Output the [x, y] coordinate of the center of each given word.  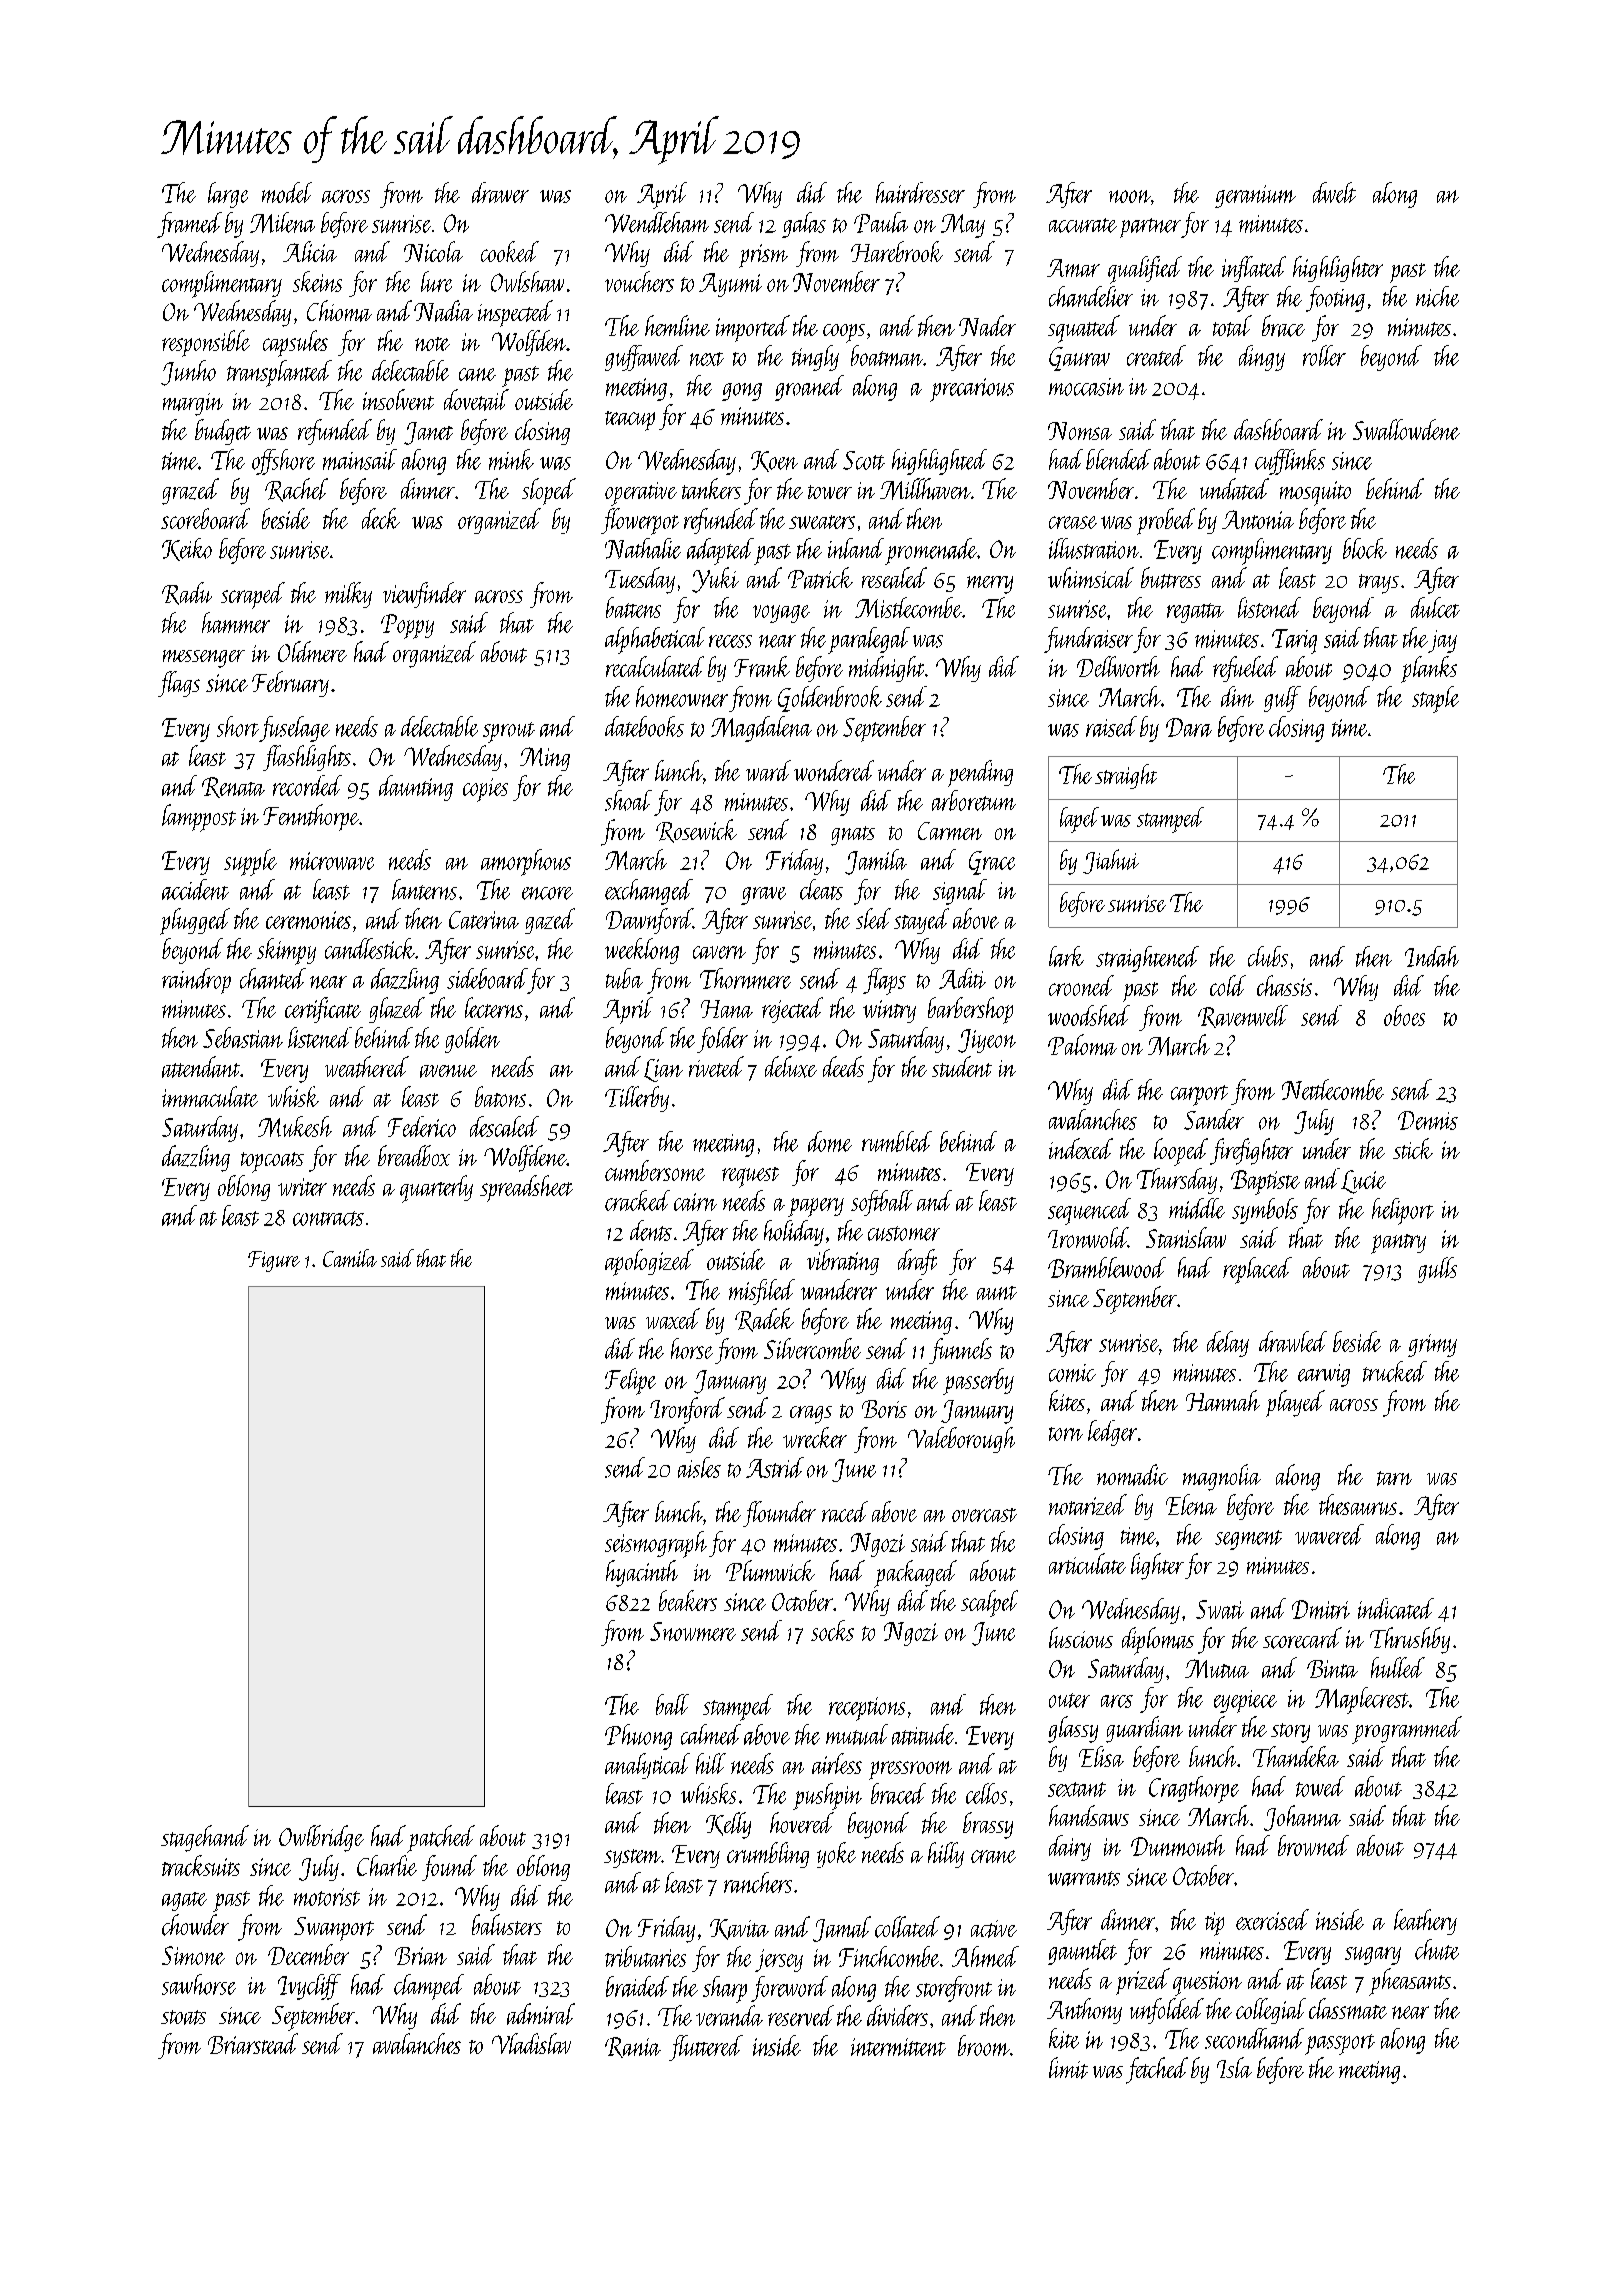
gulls [1437, 1270]
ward [768, 770]
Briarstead [253, 2043]
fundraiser [1088, 640]
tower [830, 492]
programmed [1407, 1730]
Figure [274, 1261]
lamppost [199, 818]
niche [1437, 296]
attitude [923, 1734]
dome [830, 1141]
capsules [295, 343]
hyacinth [642, 1573]
